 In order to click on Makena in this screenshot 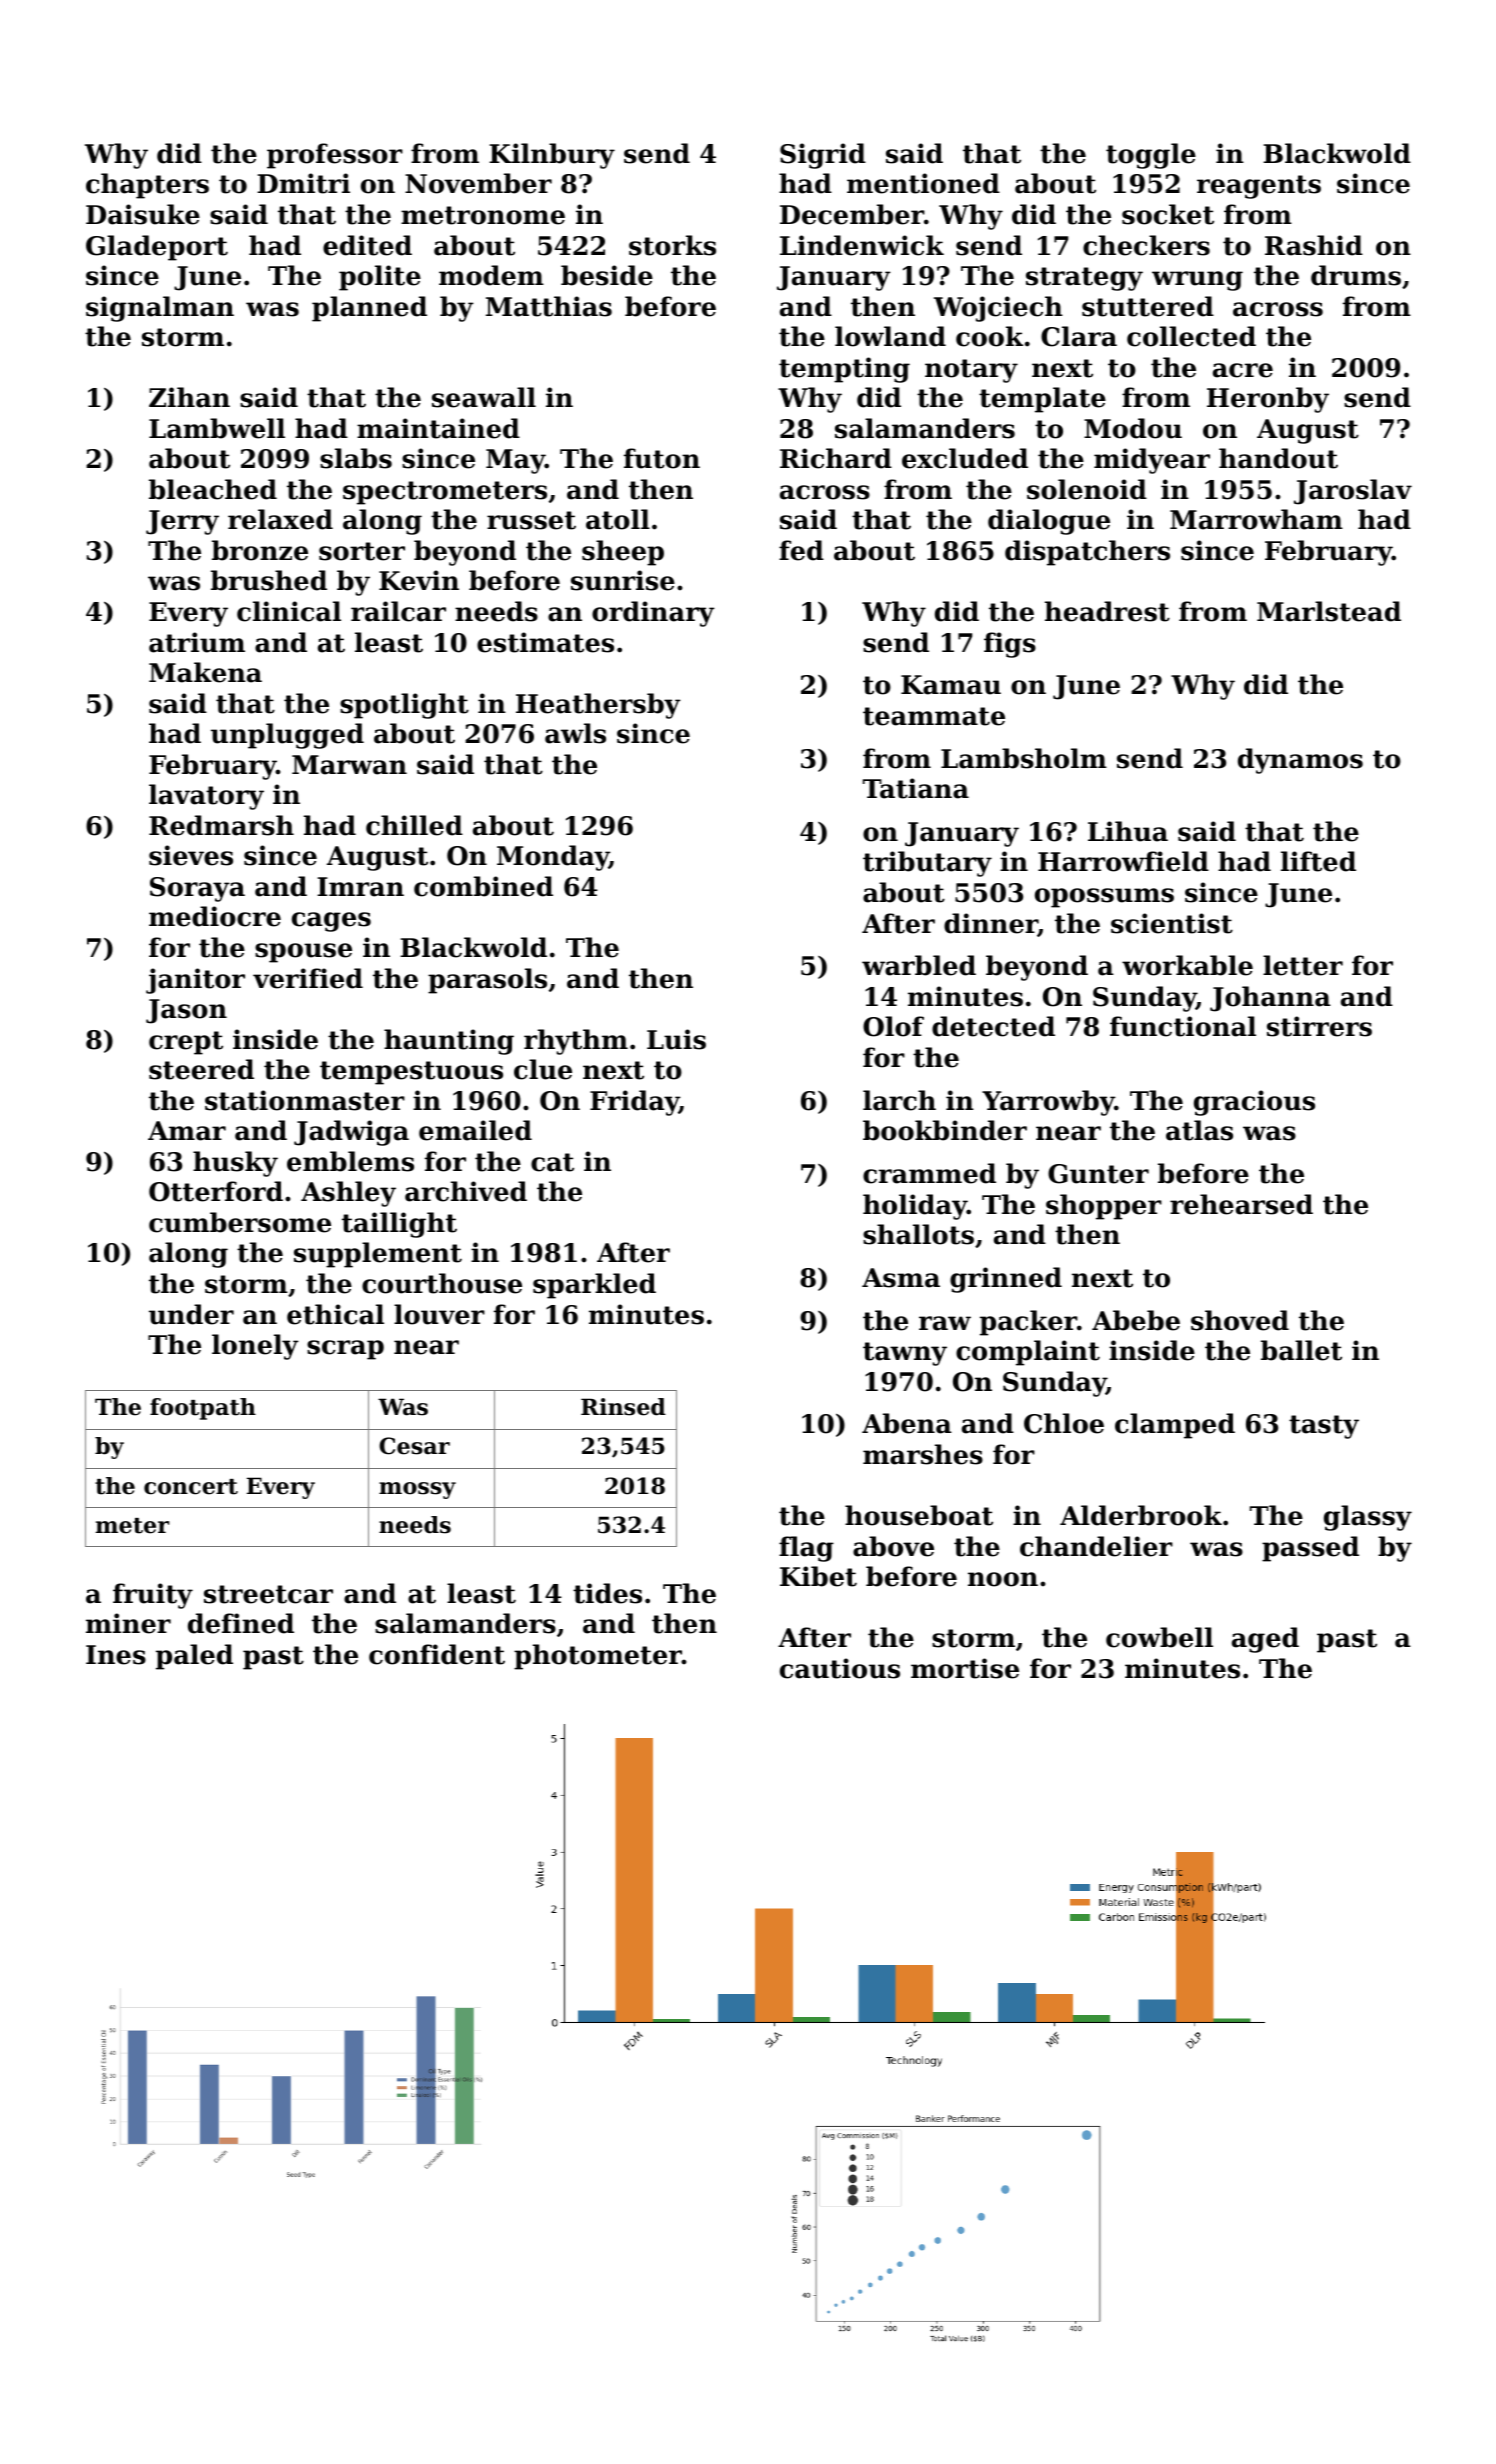, I will do `click(205, 672)`.
